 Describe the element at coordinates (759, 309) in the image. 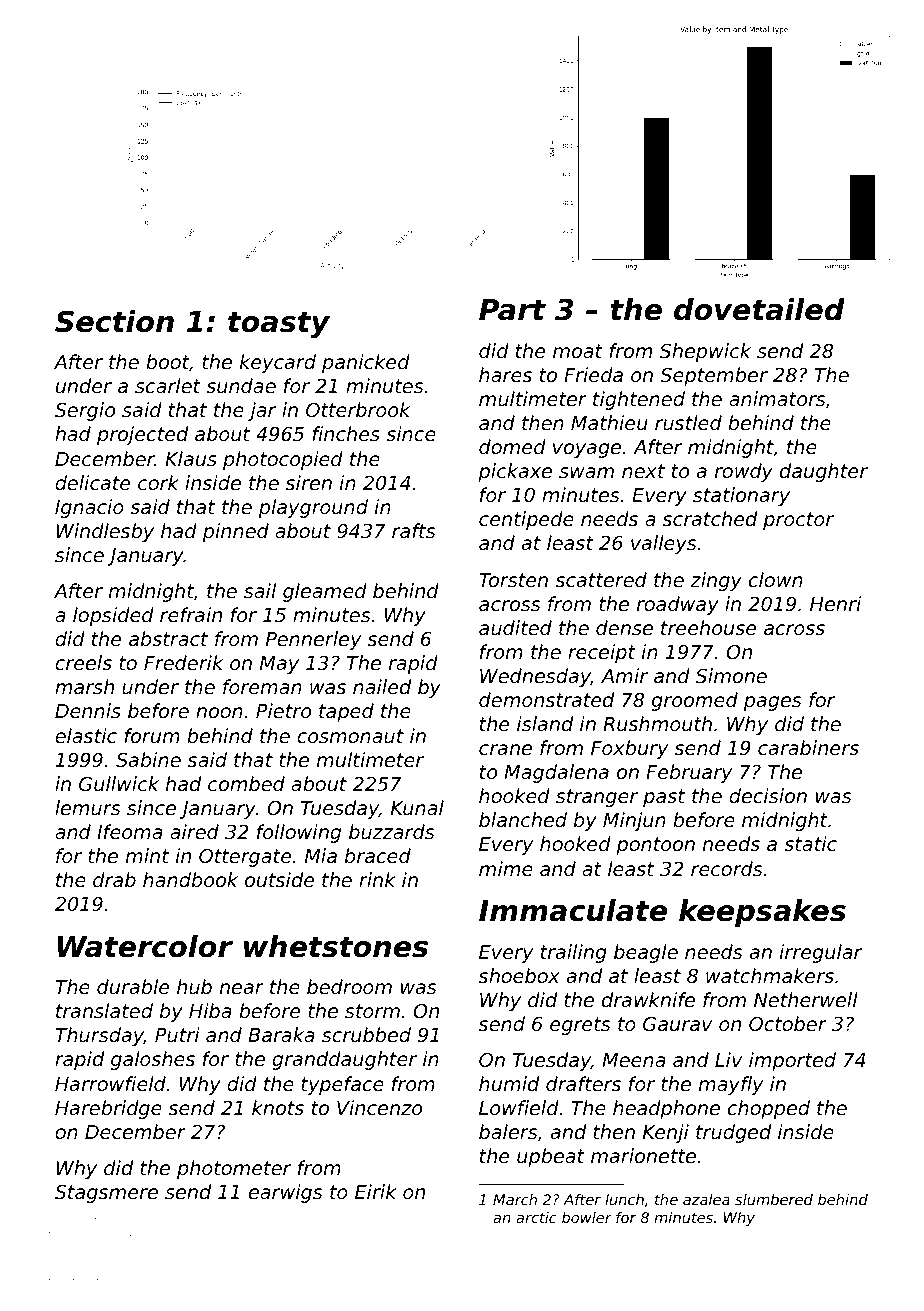

I see `dovetailed` at that location.
